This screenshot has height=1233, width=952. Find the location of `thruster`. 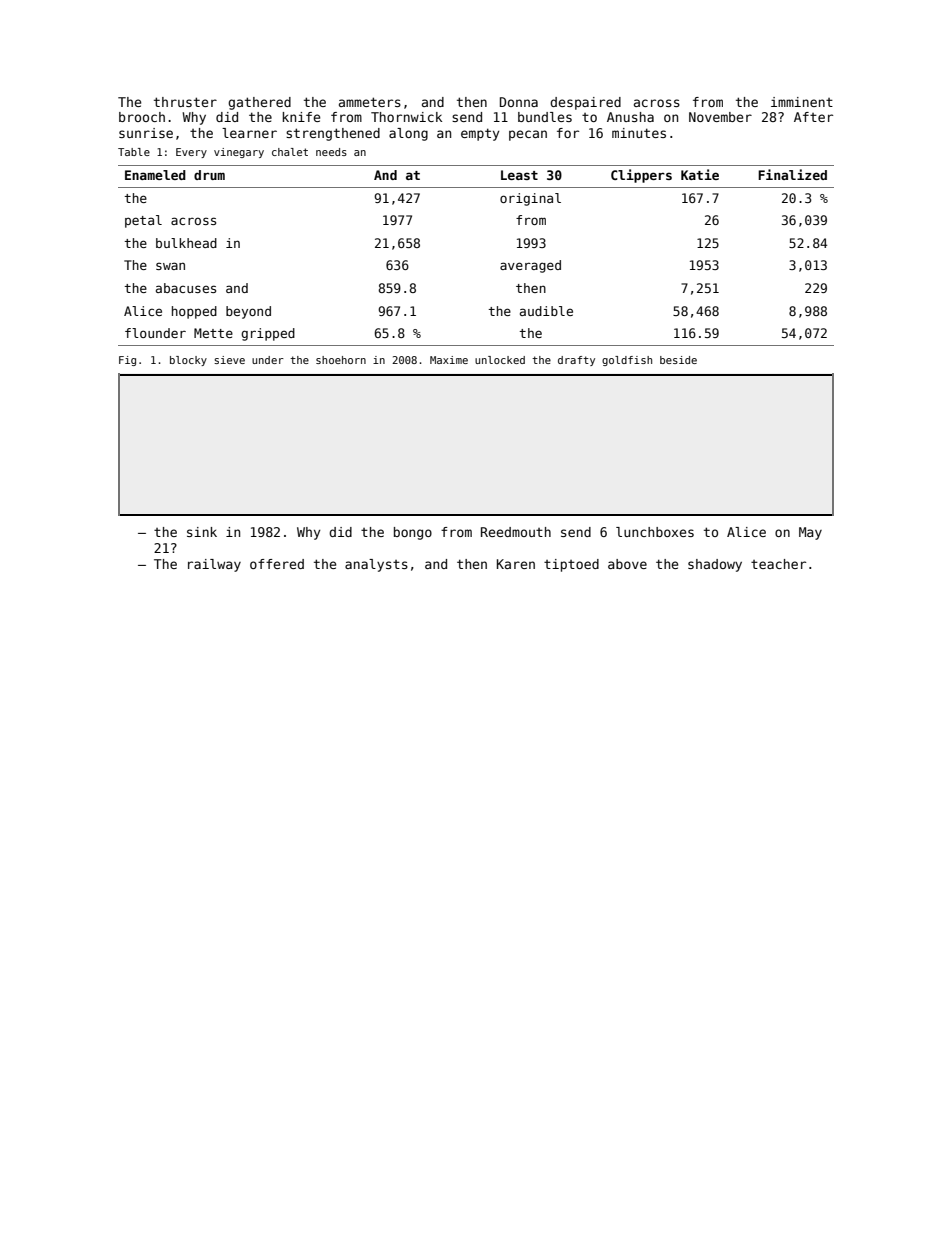

thruster is located at coordinates (185, 102).
